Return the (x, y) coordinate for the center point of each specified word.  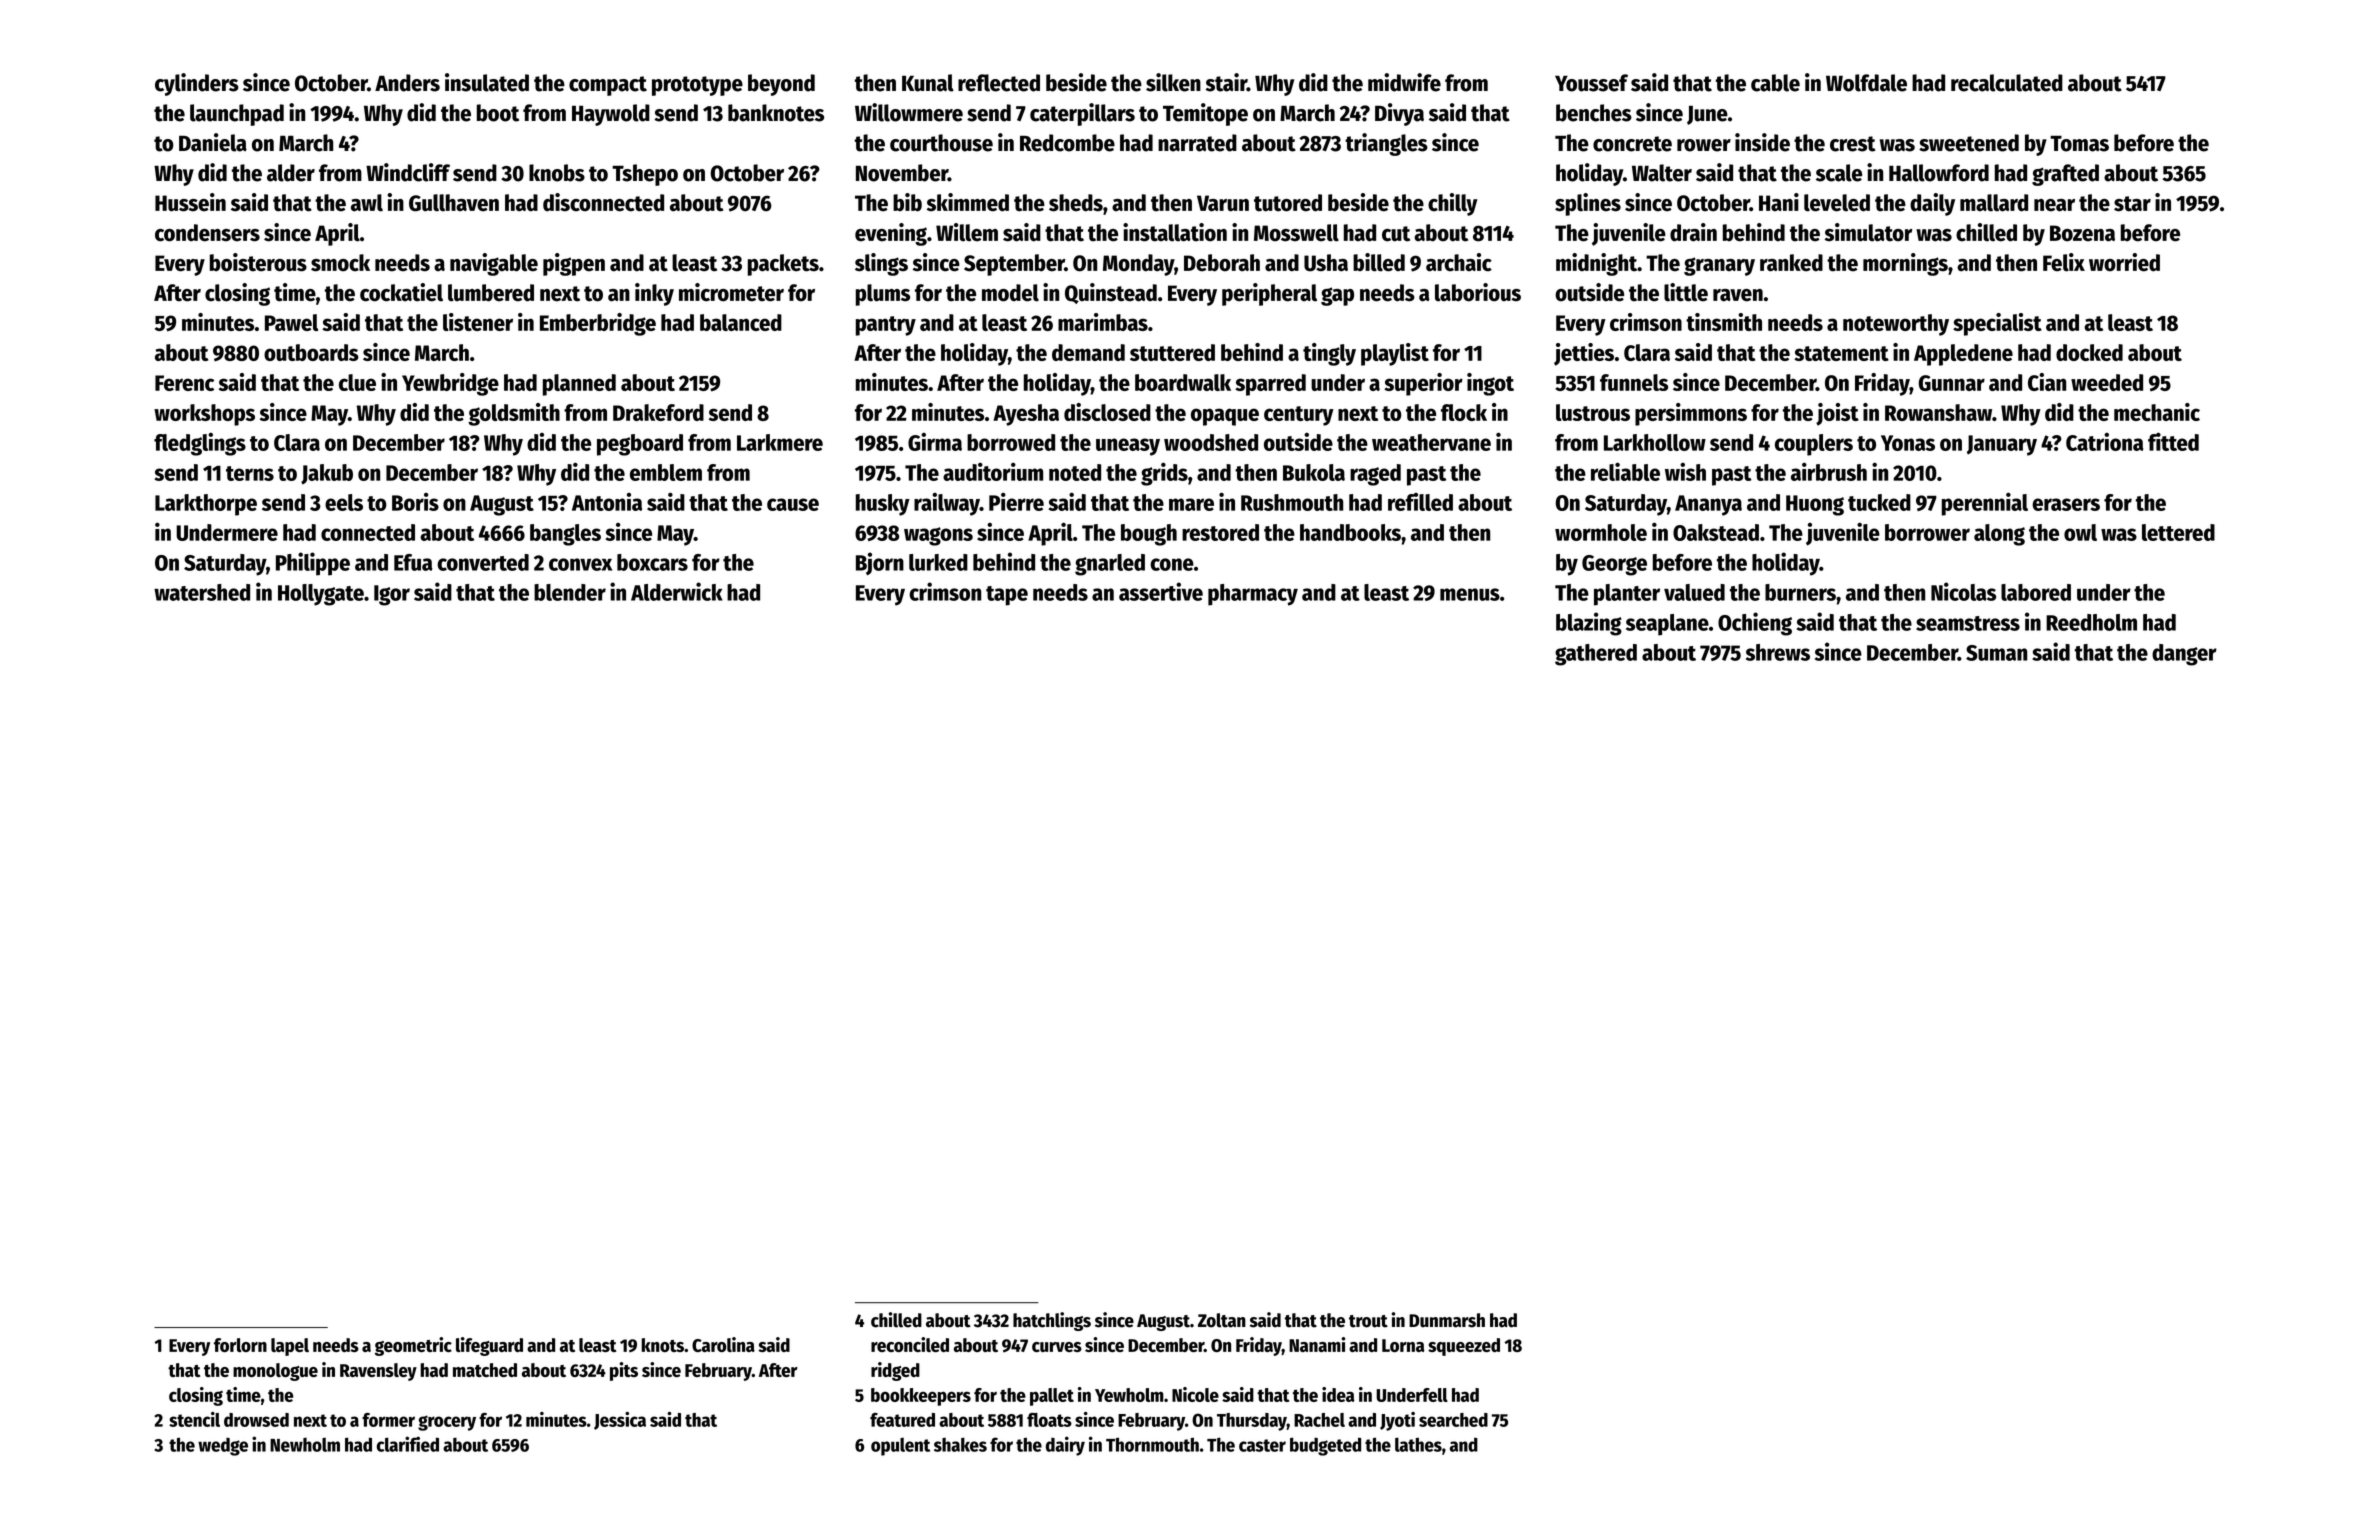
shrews (1778, 652)
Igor (392, 595)
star (2132, 204)
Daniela (213, 142)
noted (1075, 472)
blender (570, 592)
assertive (1161, 591)
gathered (1596, 655)
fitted (2173, 441)
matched (485, 1370)
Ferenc (184, 383)
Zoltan (1222, 1320)
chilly (1453, 204)
